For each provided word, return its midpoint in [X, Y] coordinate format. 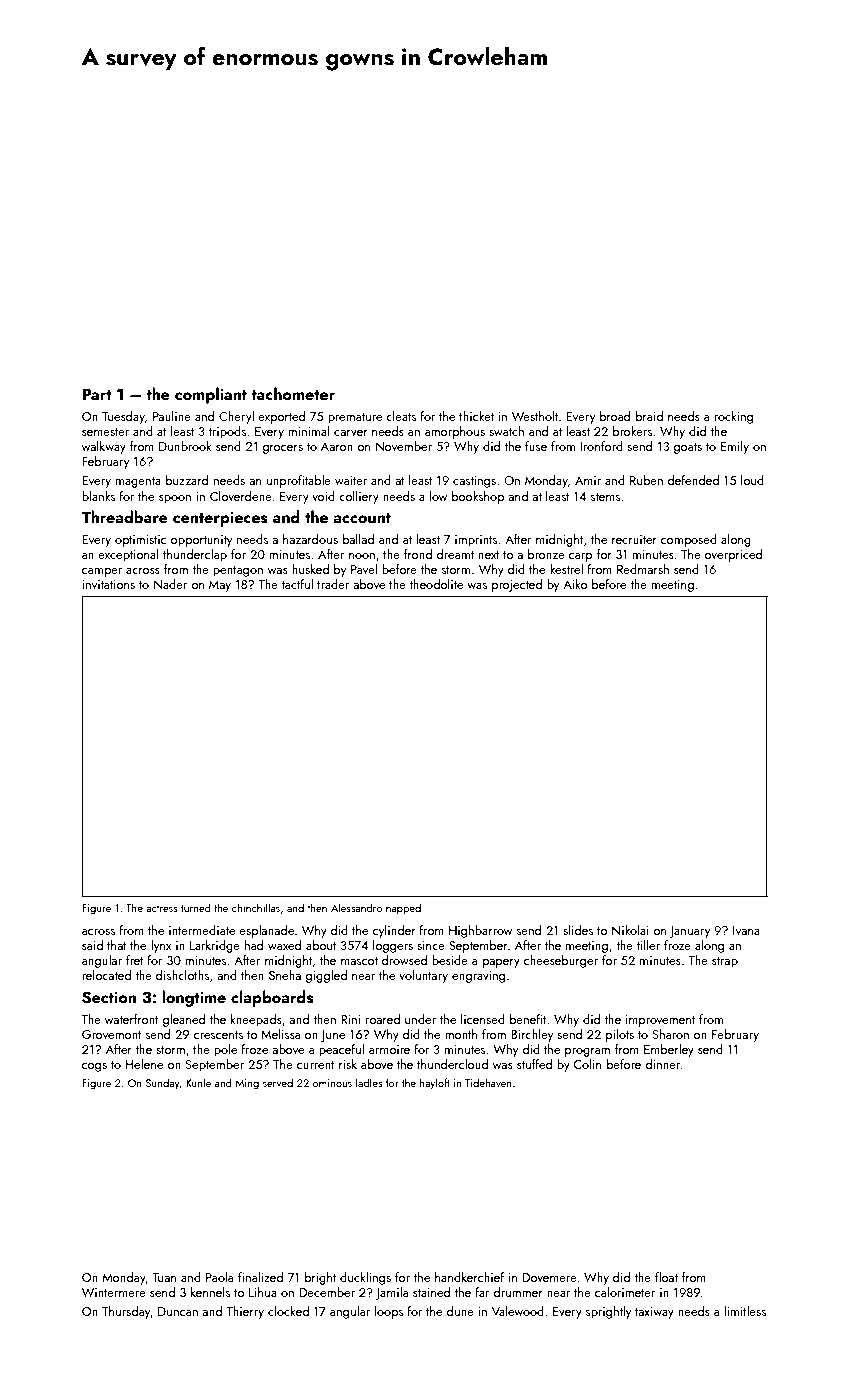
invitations [108, 584]
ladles [369, 1082]
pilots [620, 1035]
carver [351, 433]
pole [225, 1050]
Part [97, 394]
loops [389, 1312]
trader [333, 584]
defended [693, 480]
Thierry [245, 1312]
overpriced [733, 555]
